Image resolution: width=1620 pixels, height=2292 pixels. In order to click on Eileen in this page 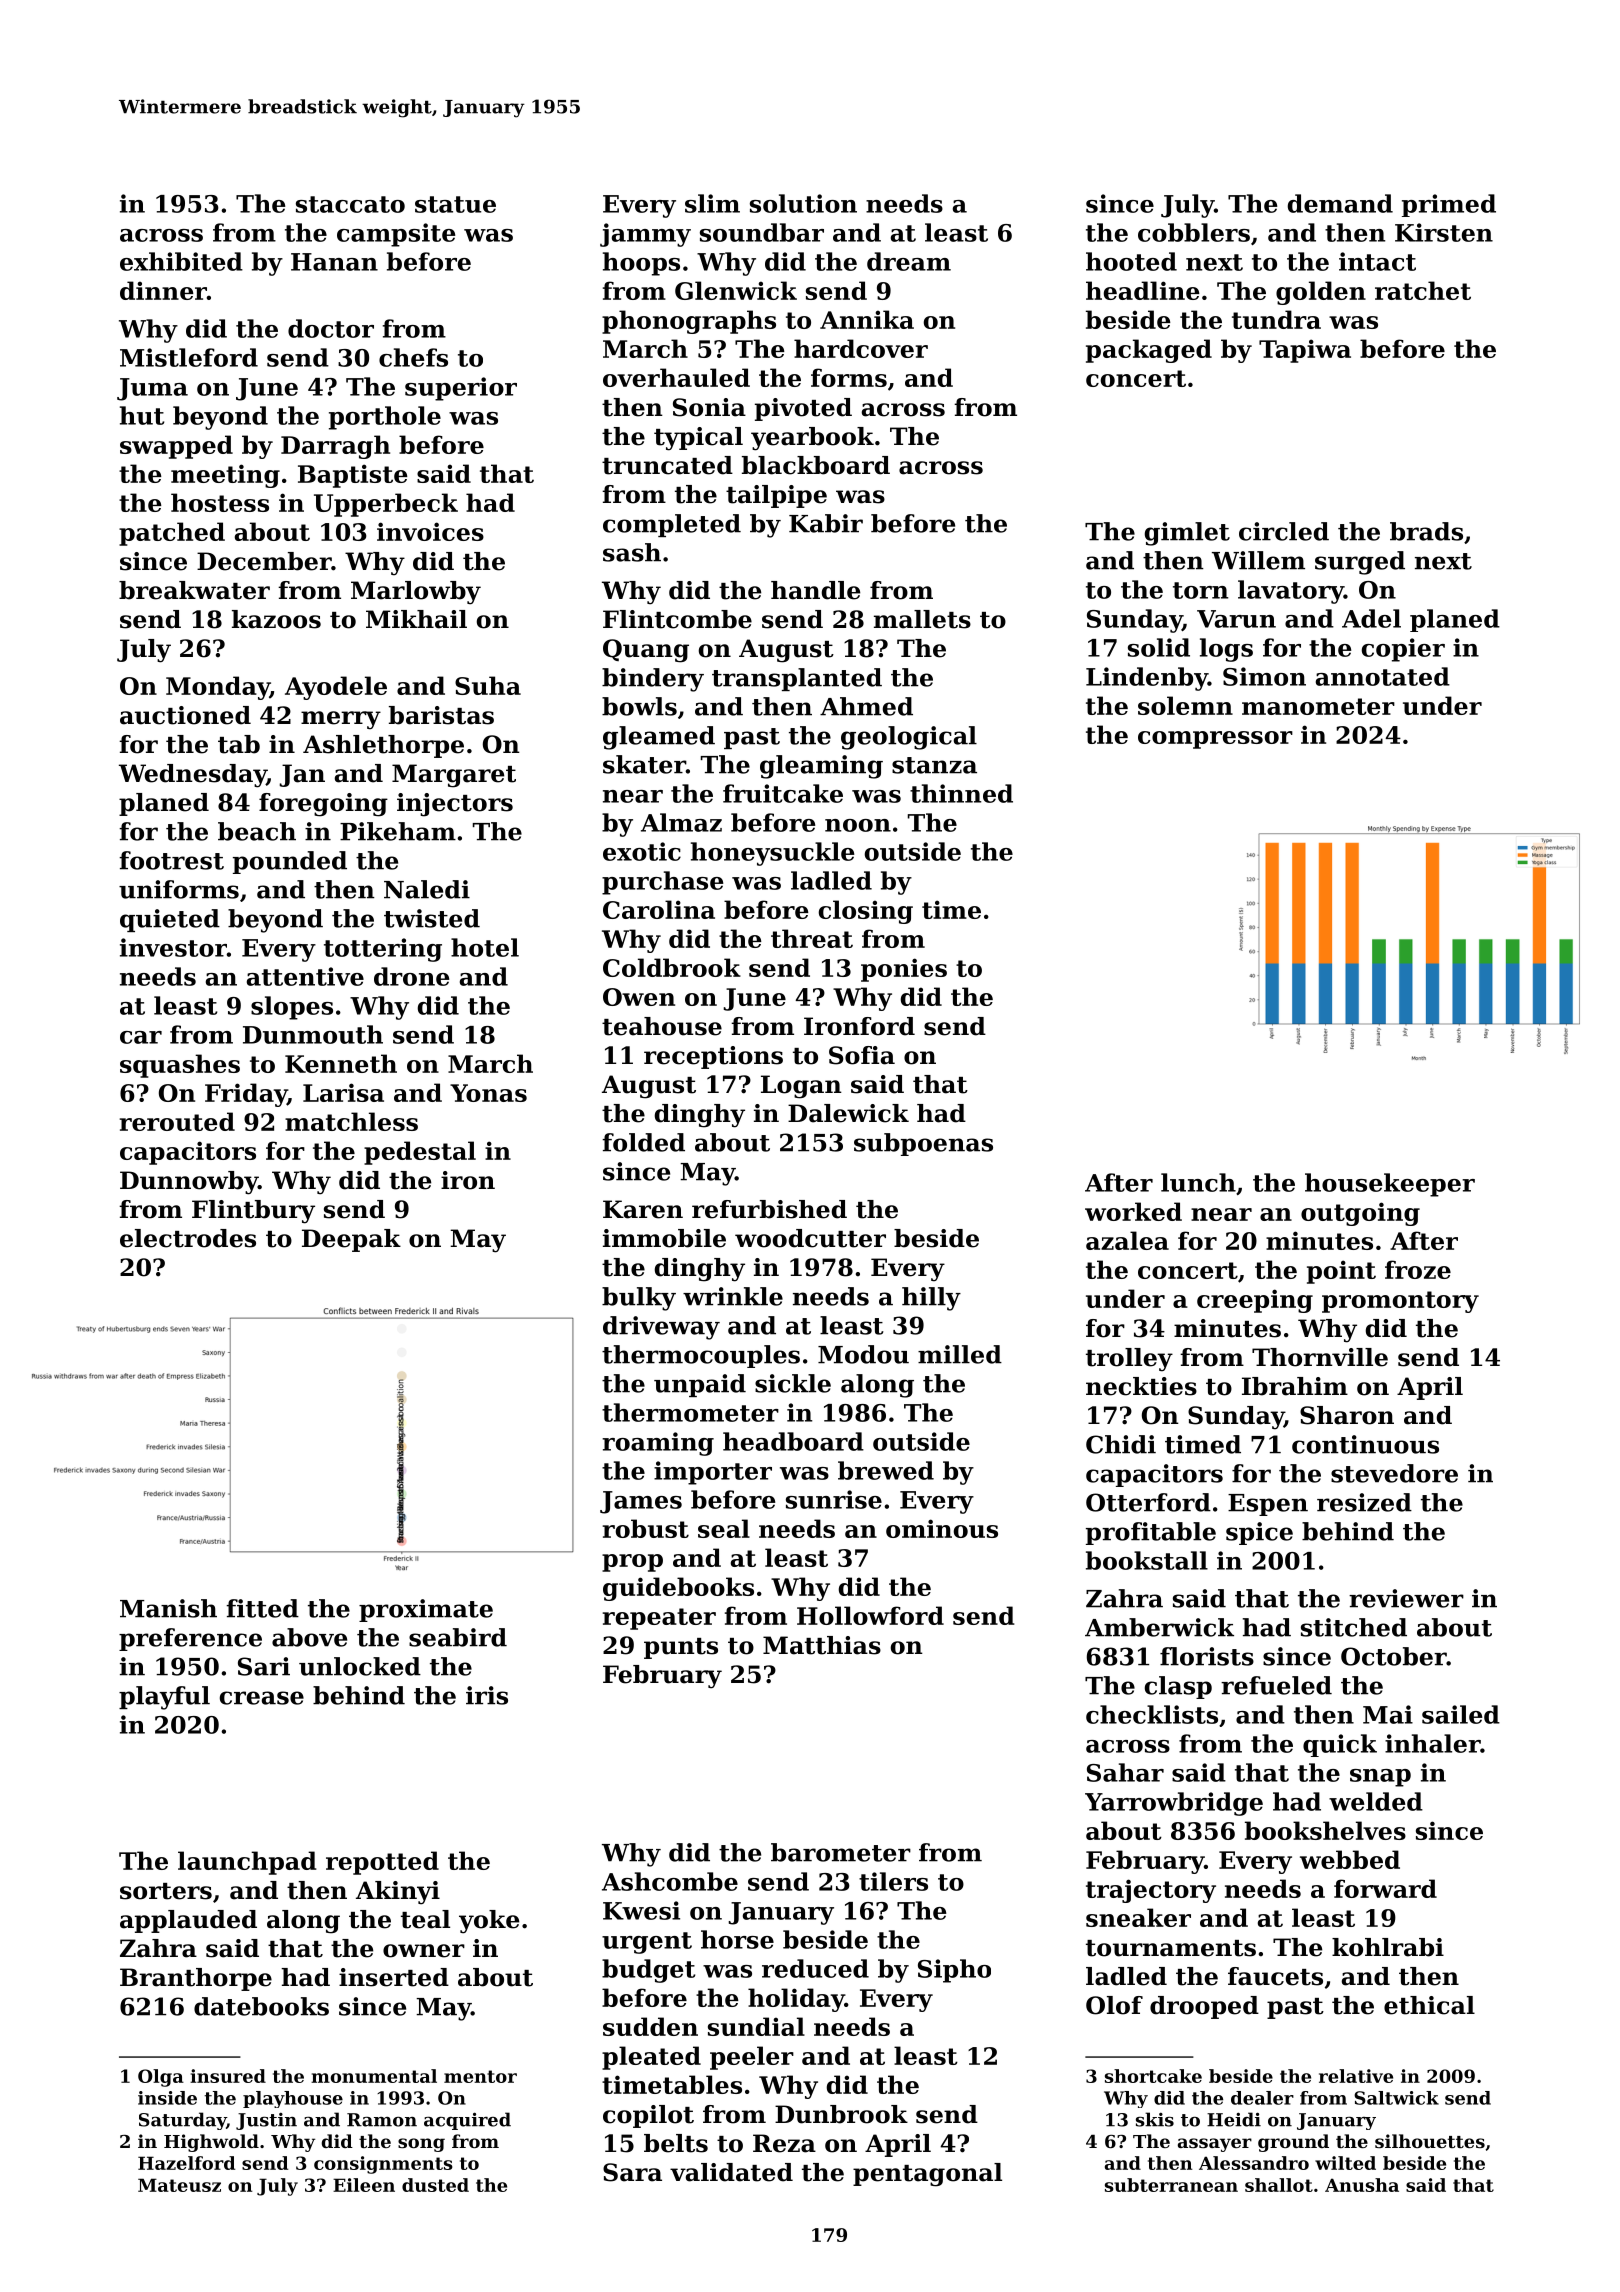, I will do `click(364, 2185)`.
